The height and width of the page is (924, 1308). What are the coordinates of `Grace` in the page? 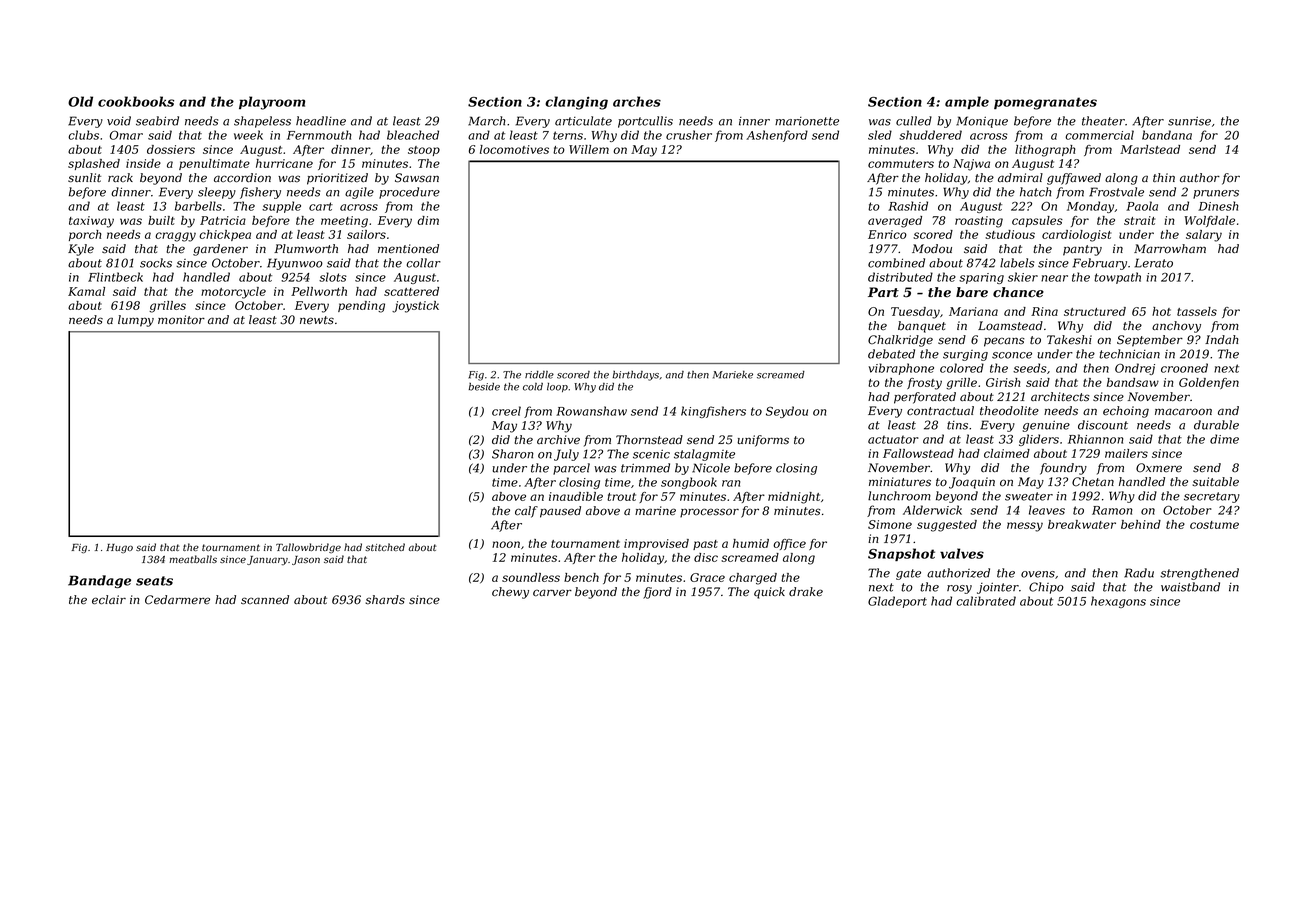 It's located at (707, 577).
